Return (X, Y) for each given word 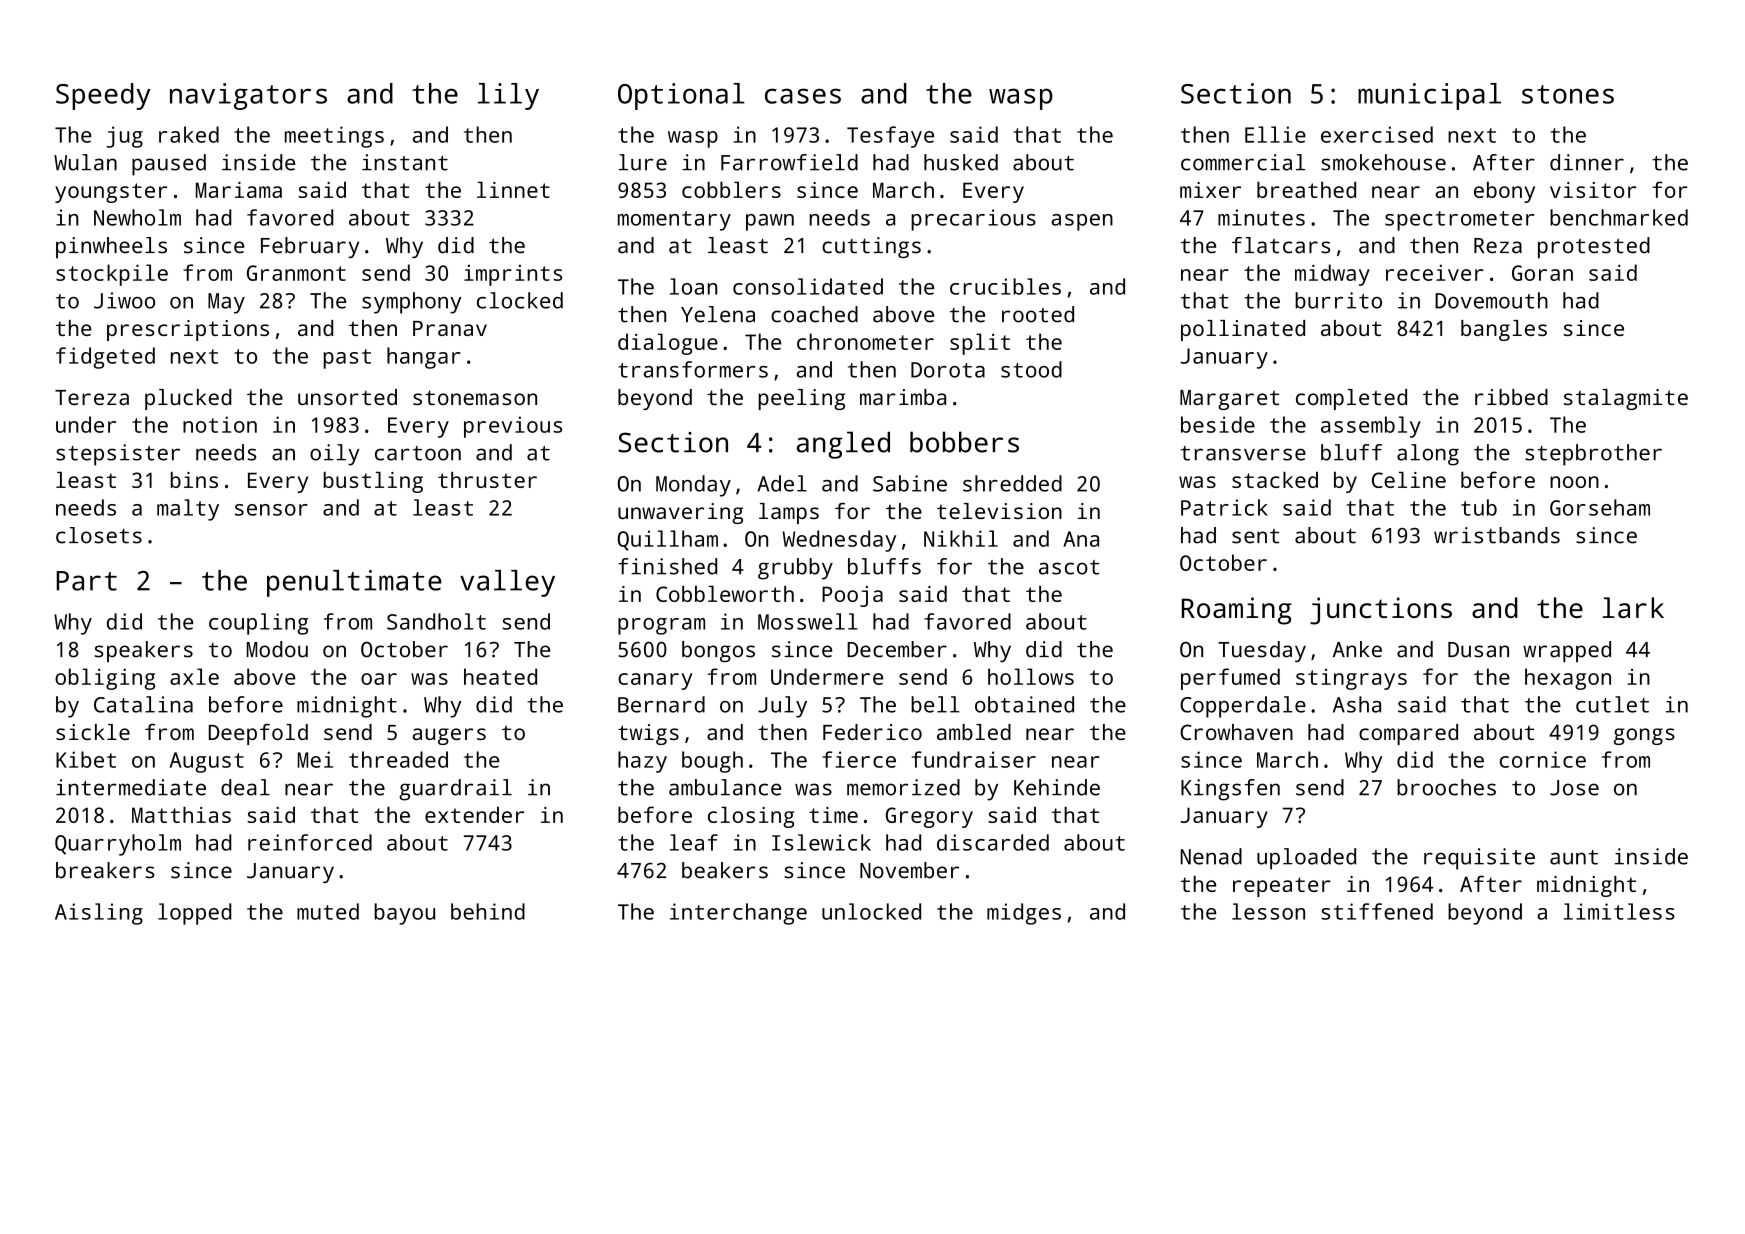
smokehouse (1383, 162)
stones (1568, 94)
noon (1574, 482)
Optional (681, 96)
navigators (248, 96)
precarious (973, 220)
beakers (725, 870)
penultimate (354, 583)
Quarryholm (118, 845)
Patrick (1224, 507)
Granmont (296, 273)
